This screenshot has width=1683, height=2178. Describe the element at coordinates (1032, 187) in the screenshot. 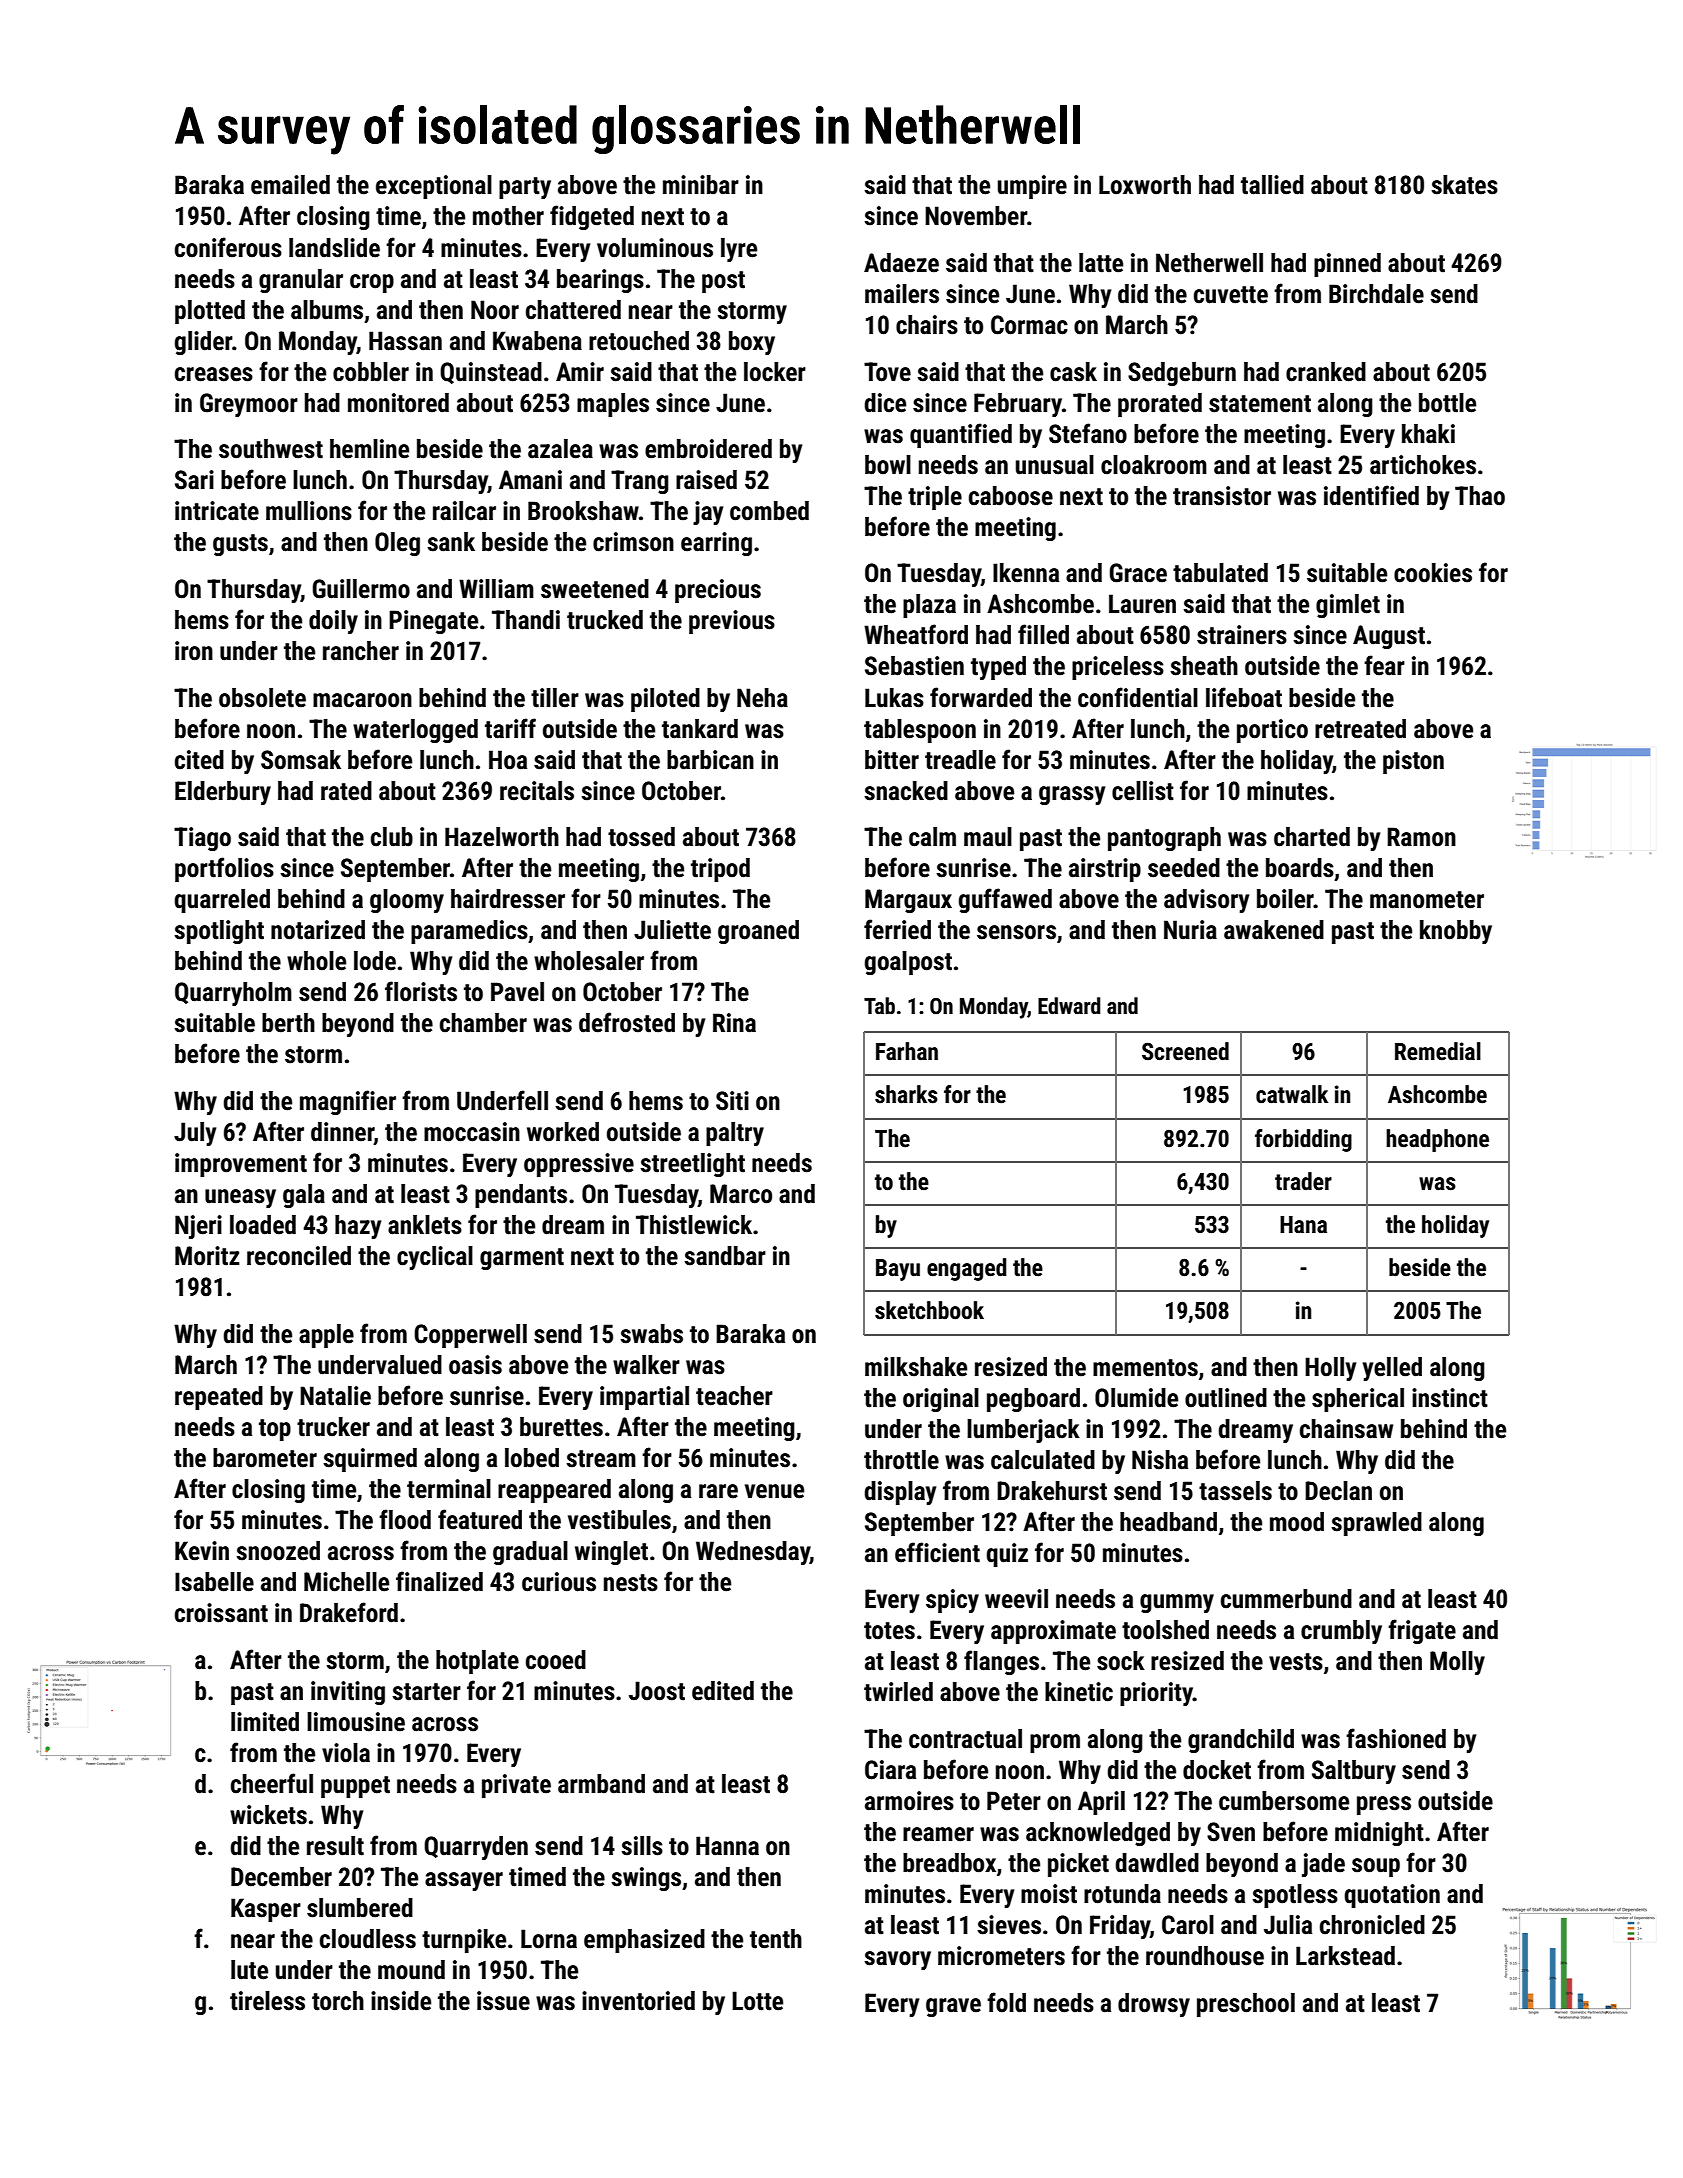

I see `umpire` at that location.
